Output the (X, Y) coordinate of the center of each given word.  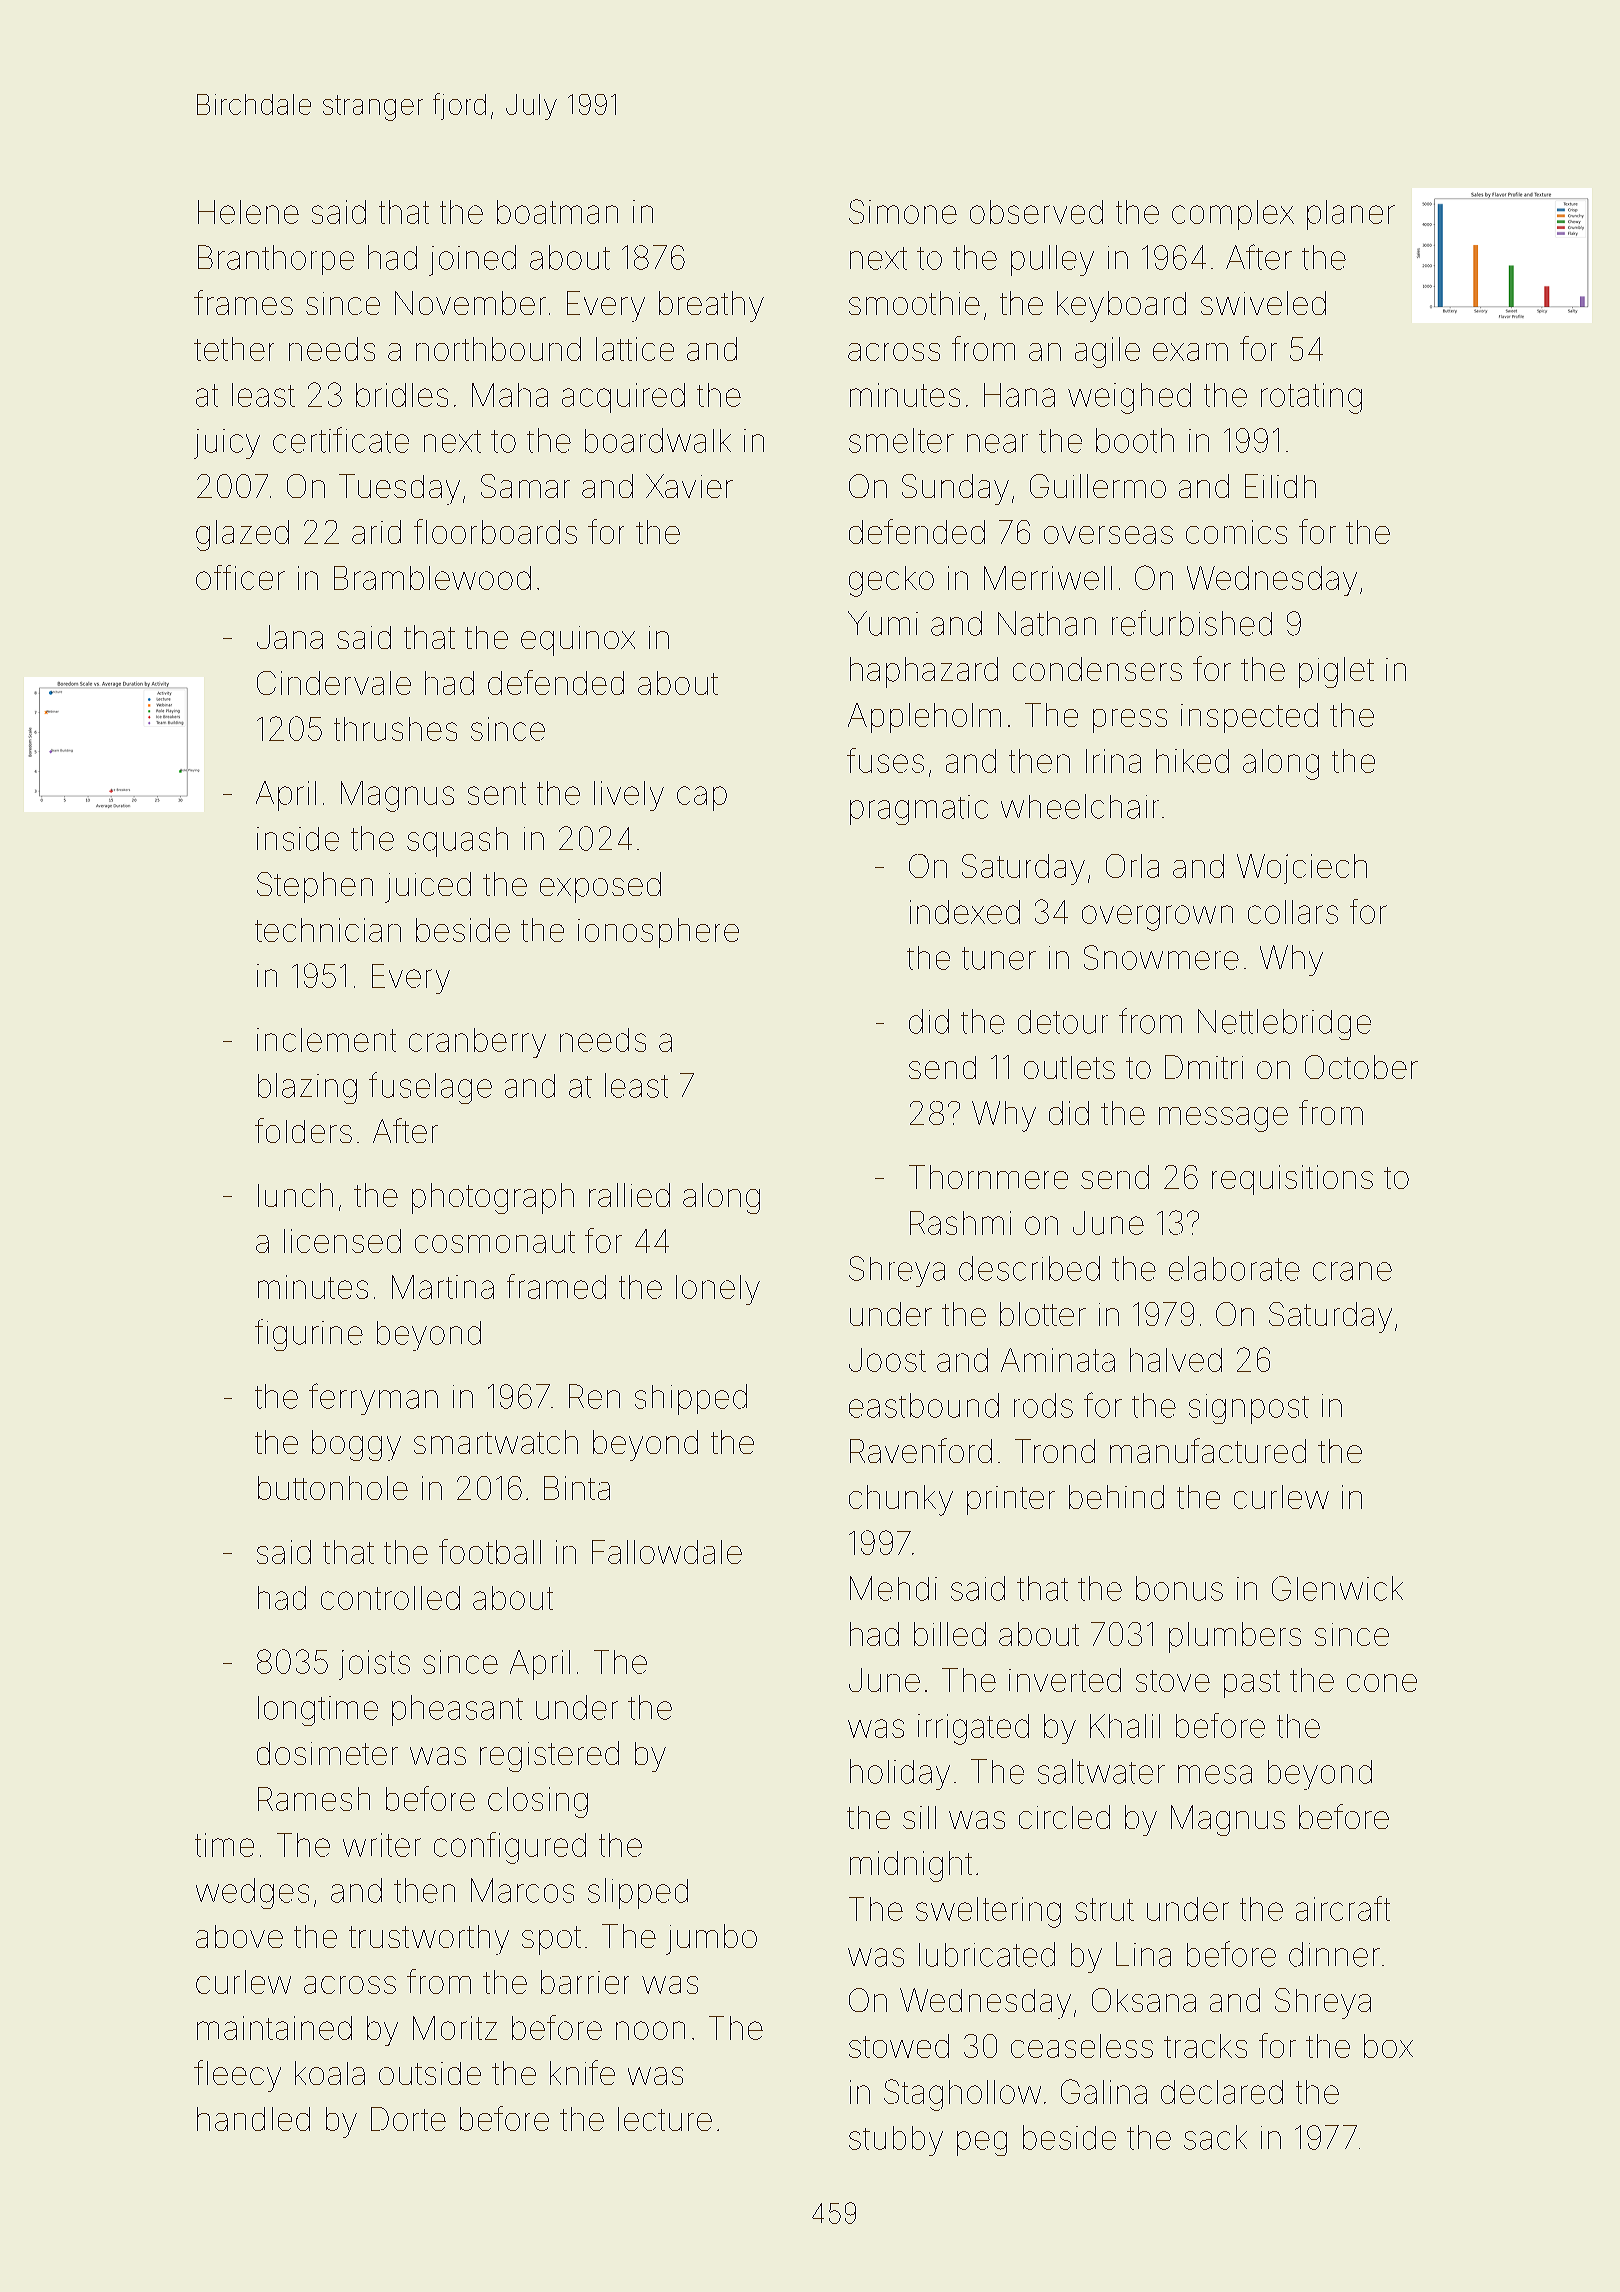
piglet (1336, 672)
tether (234, 349)
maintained (274, 2028)
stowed (899, 2046)
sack (1215, 2137)
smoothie (914, 303)
